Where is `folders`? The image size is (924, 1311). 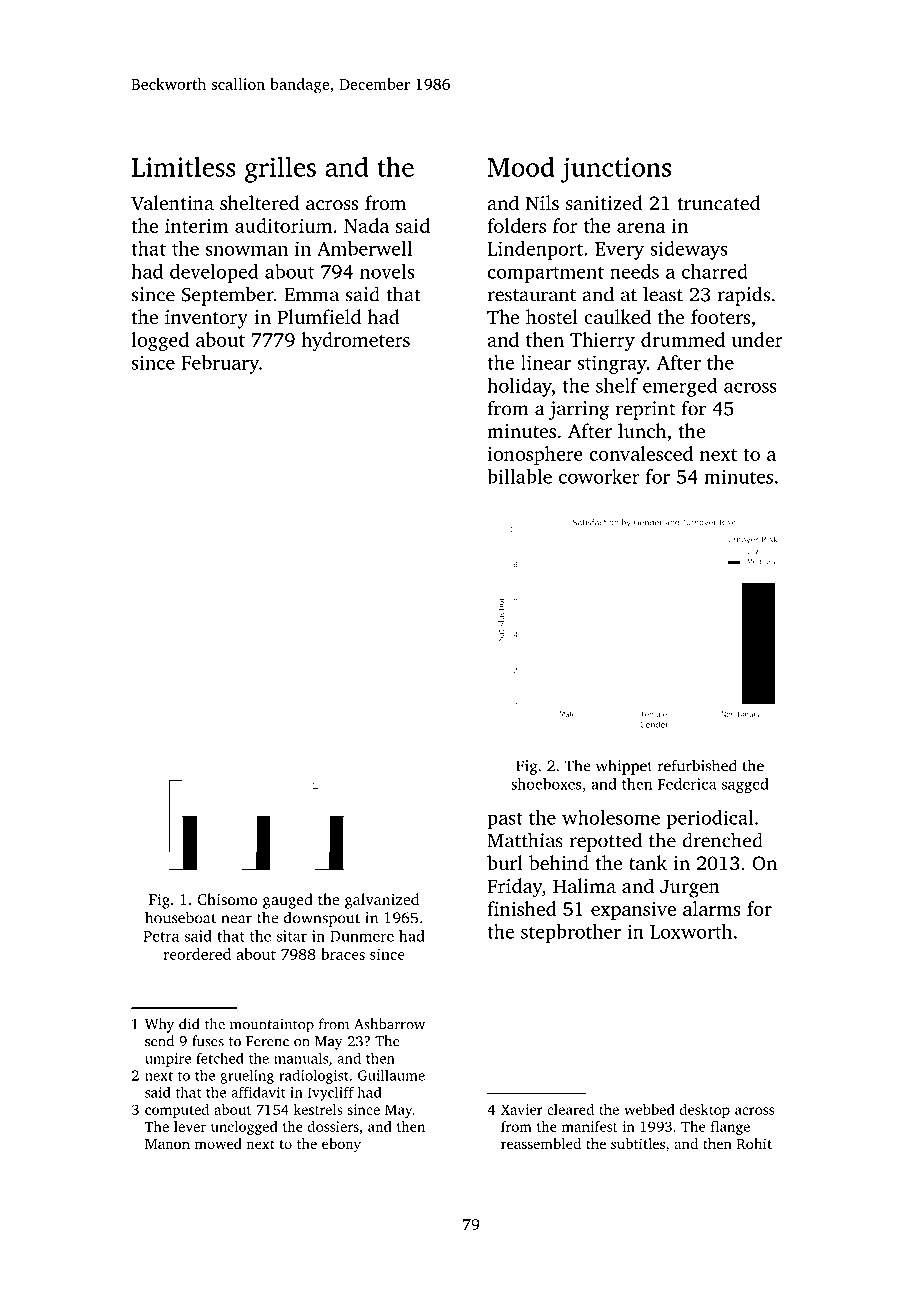
folders is located at coordinates (516, 225).
